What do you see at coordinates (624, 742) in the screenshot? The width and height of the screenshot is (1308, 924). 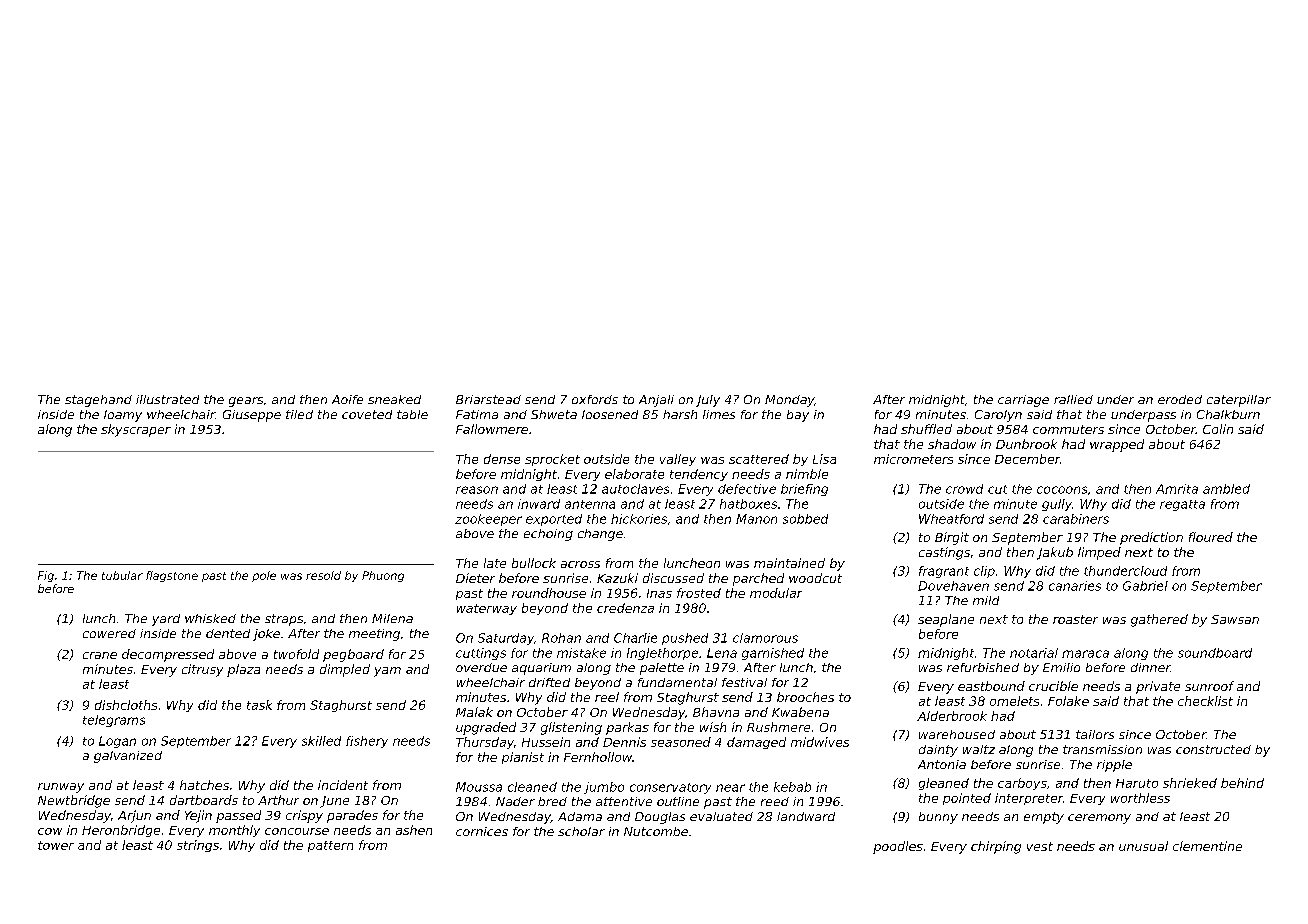 I see `Dennis` at bounding box center [624, 742].
